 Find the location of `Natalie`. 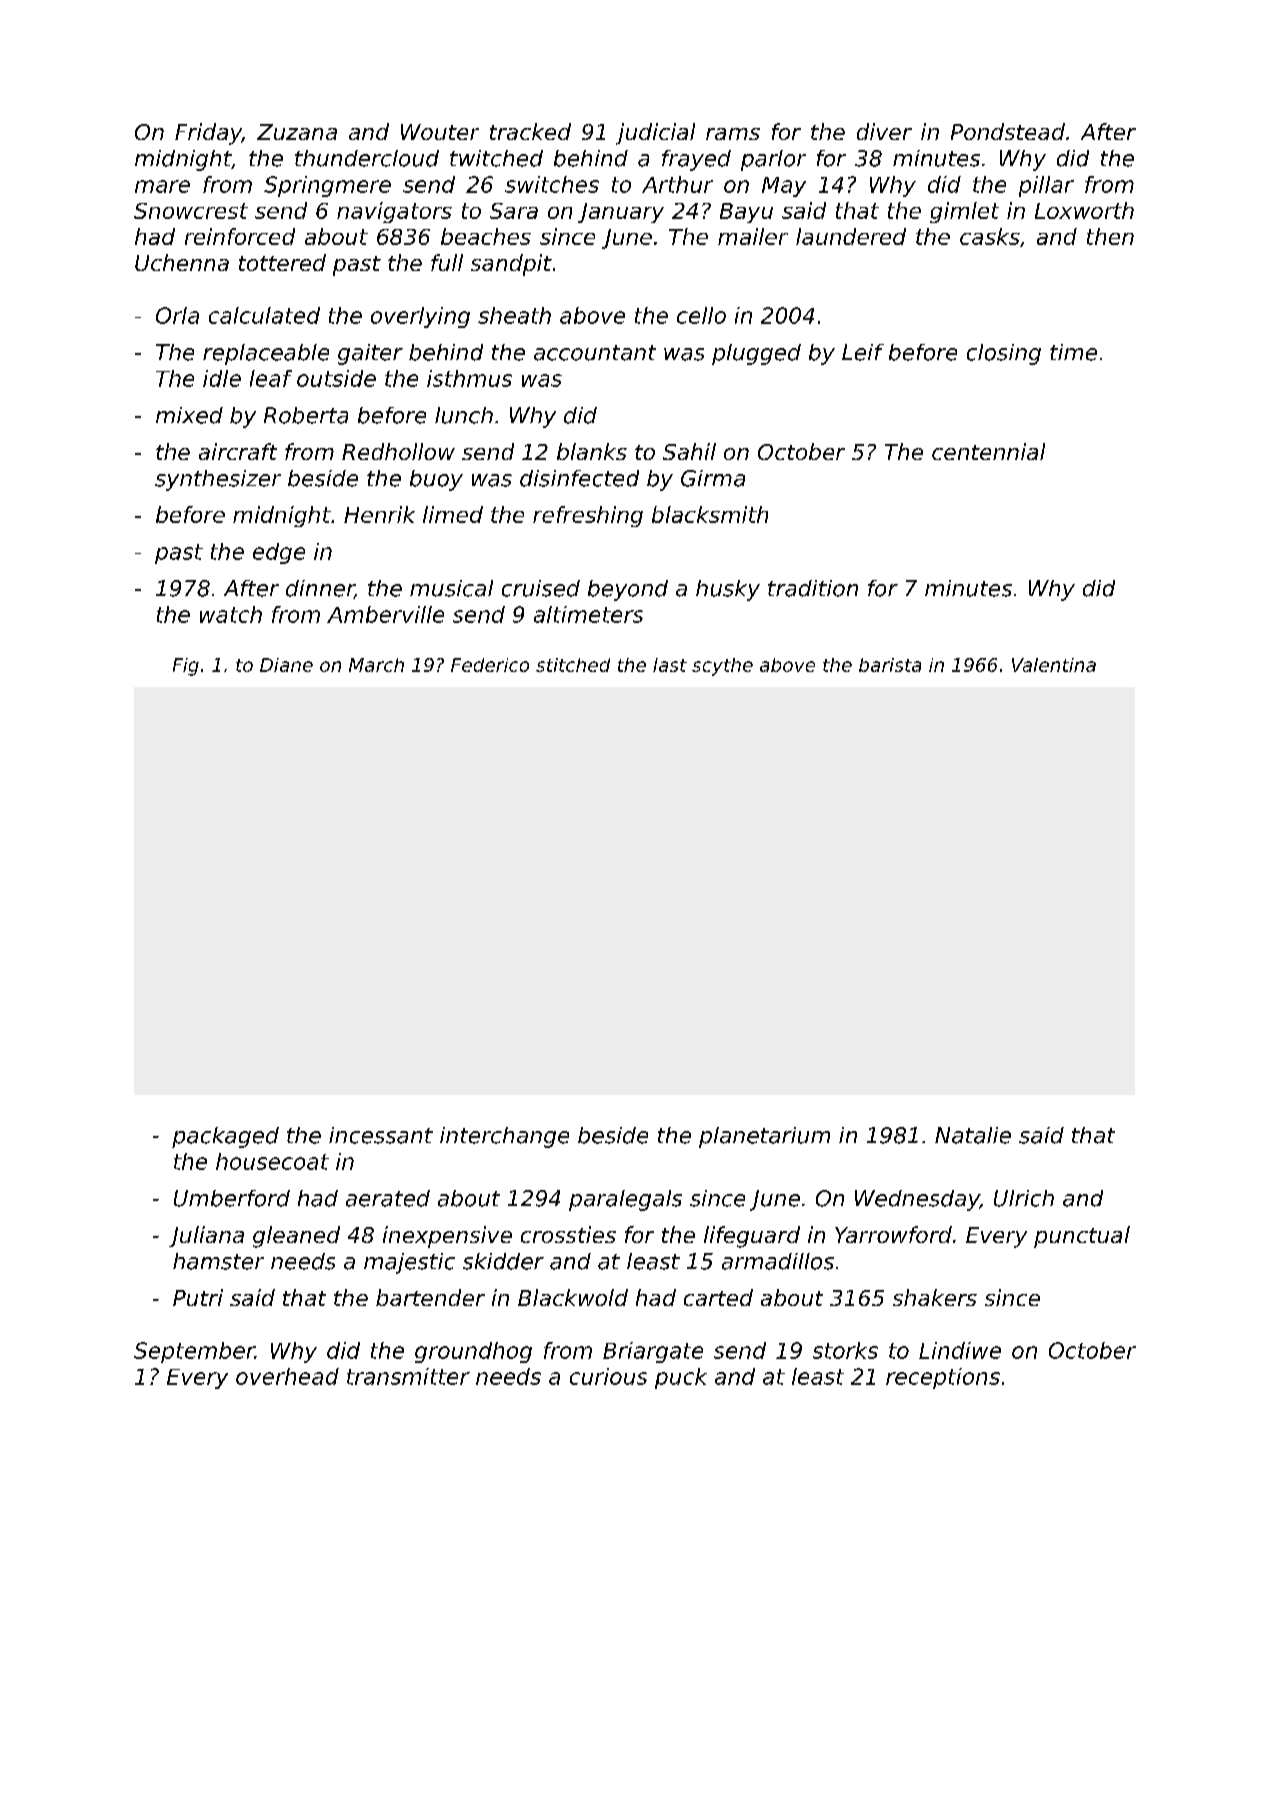

Natalie is located at coordinates (973, 1135).
